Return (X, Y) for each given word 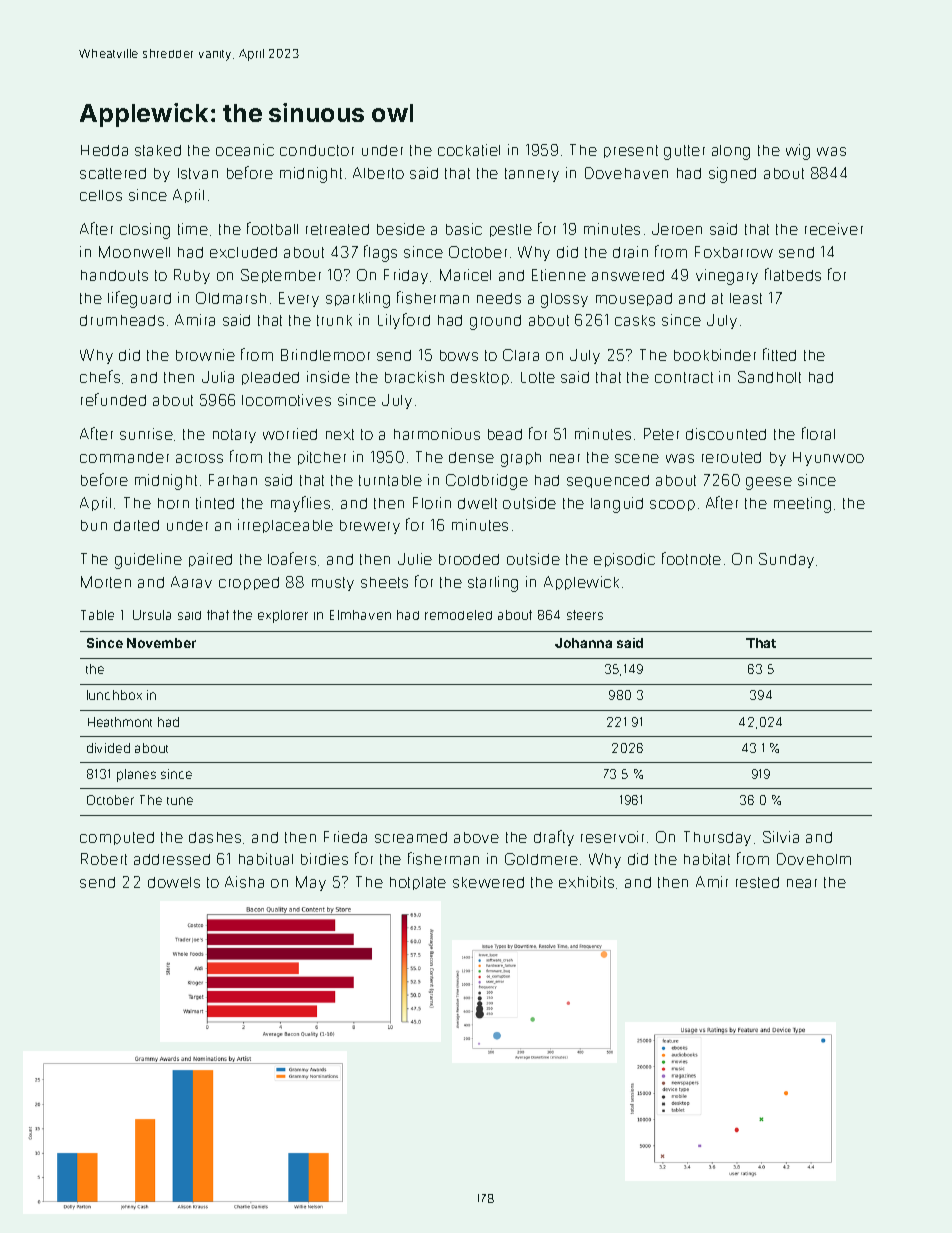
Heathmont (120, 722)
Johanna (583, 643)
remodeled (458, 615)
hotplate (418, 883)
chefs (100, 376)
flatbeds (793, 274)
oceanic (245, 150)
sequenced (608, 481)
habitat (707, 859)
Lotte (538, 377)
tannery (532, 175)
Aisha (244, 882)
